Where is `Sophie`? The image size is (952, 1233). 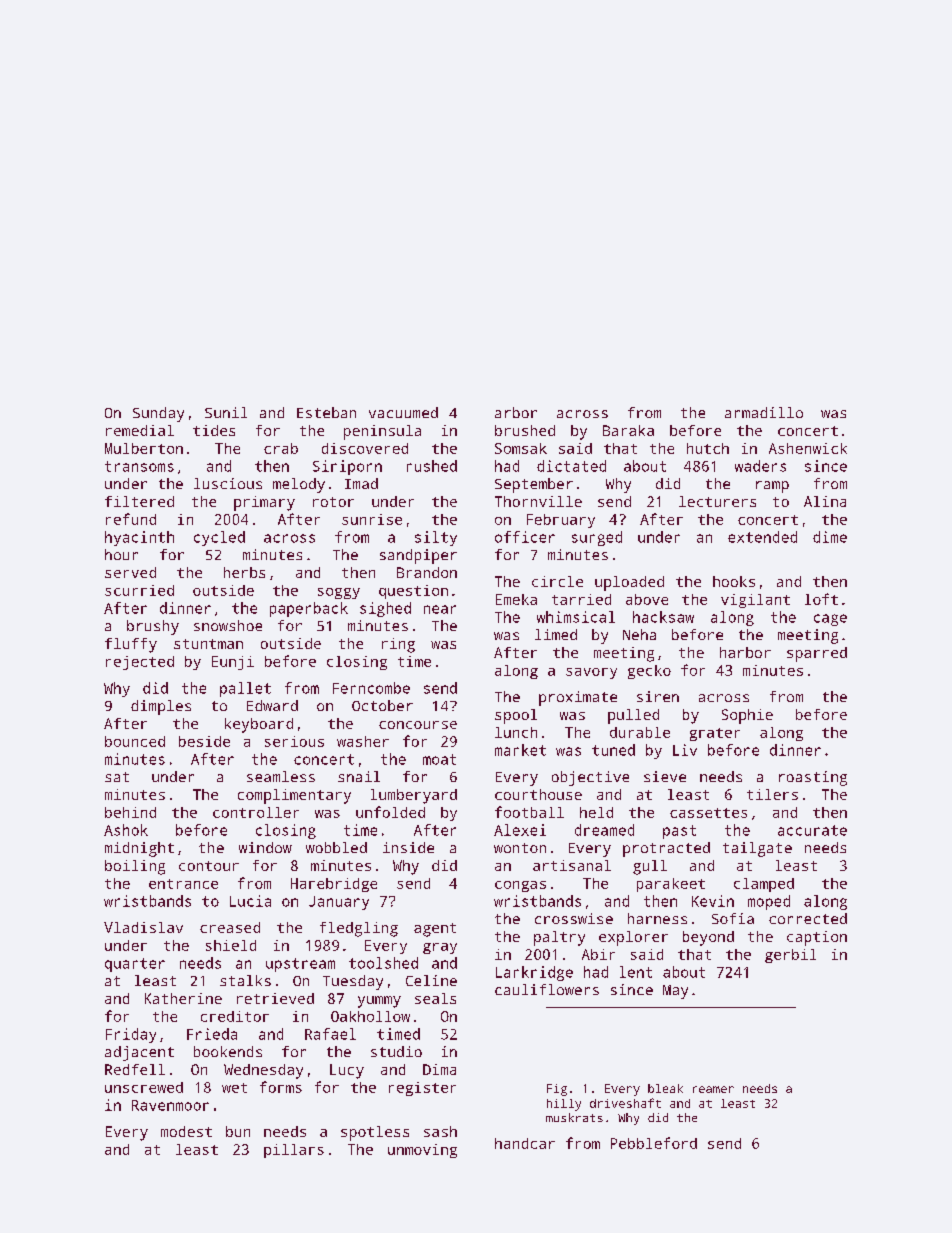 Sophie is located at coordinates (747, 716).
